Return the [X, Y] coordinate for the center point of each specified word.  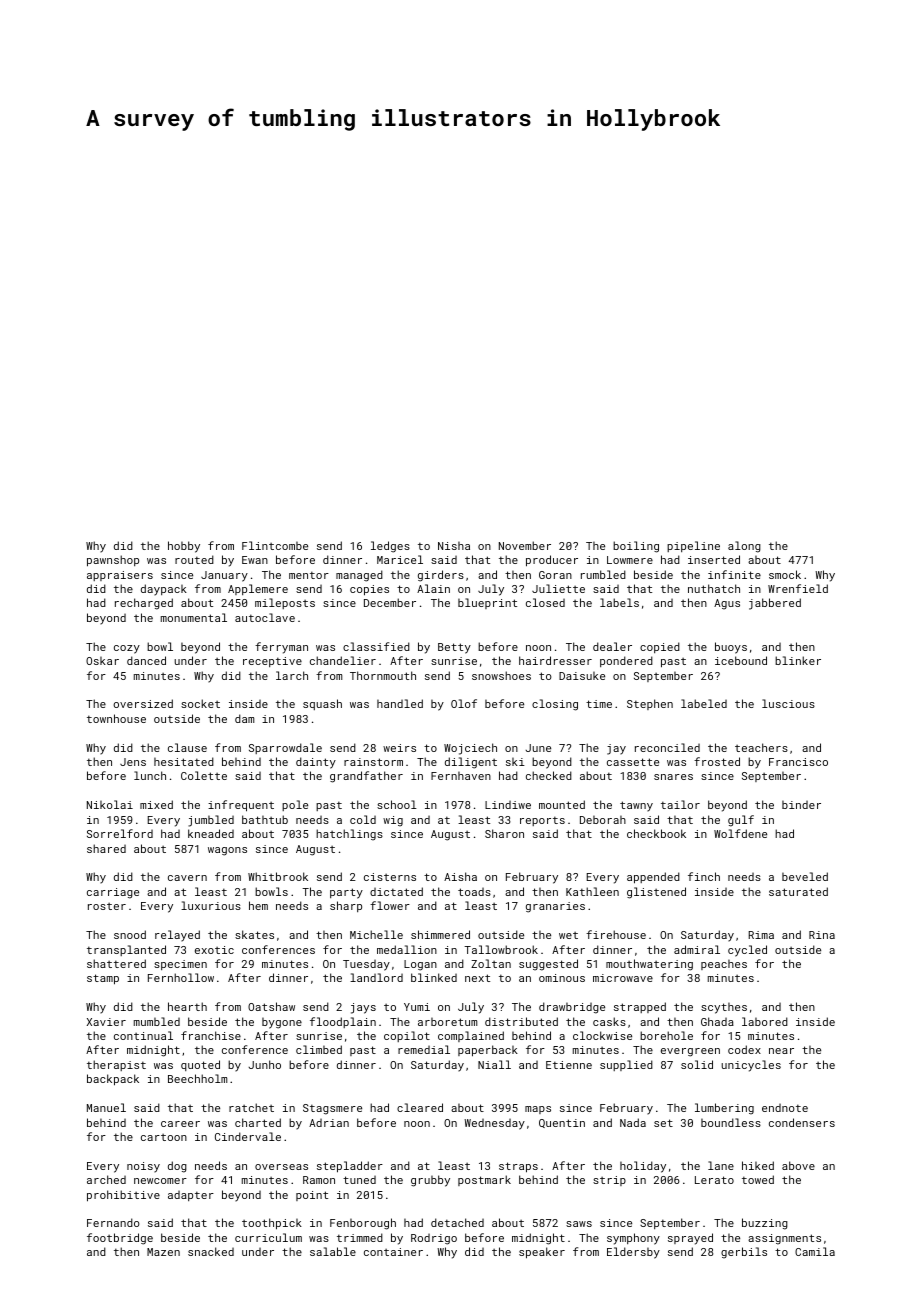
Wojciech [470, 749]
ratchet [251, 1107]
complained [471, 1036]
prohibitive [123, 1196]
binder [801, 805]
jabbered [775, 604]
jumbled [211, 821]
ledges [390, 547]
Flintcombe [275, 545]
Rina [822, 935]
